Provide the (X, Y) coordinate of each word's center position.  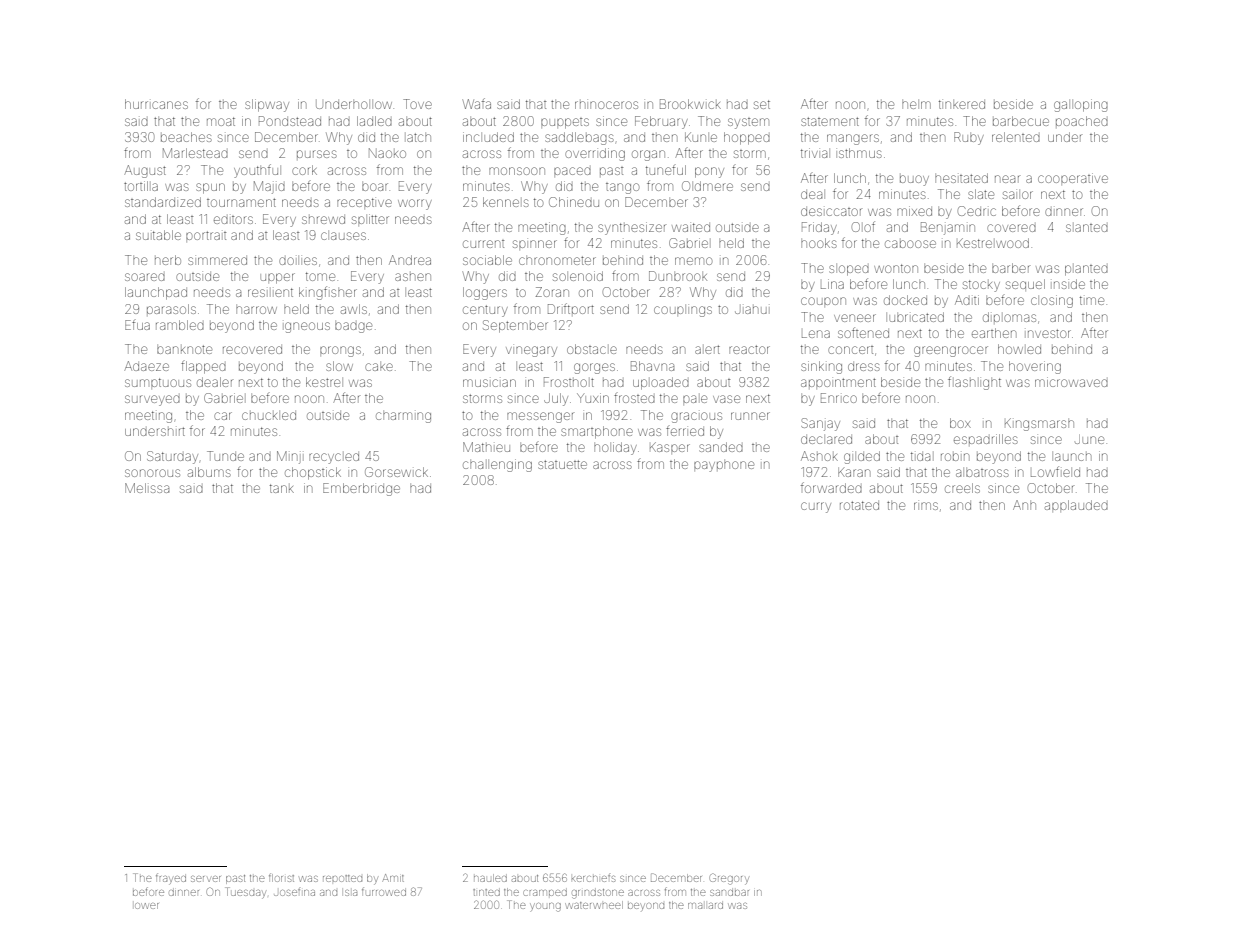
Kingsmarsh (1039, 424)
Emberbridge (361, 489)
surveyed (152, 400)
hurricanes (156, 104)
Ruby (969, 138)
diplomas (1009, 317)
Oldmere (707, 186)
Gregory (729, 879)
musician (489, 383)
